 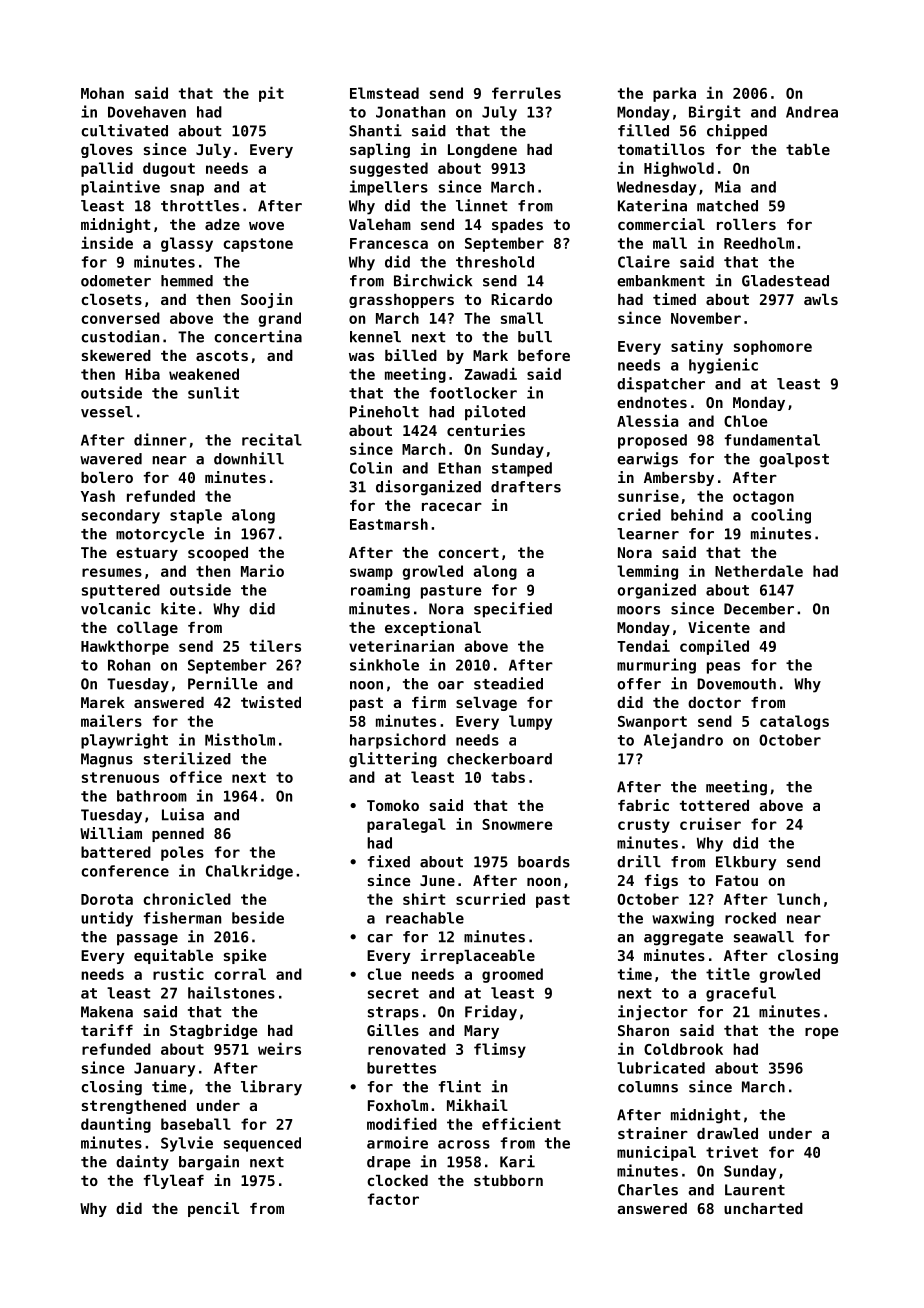 I want to click on downhill, so click(x=249, y=458).
